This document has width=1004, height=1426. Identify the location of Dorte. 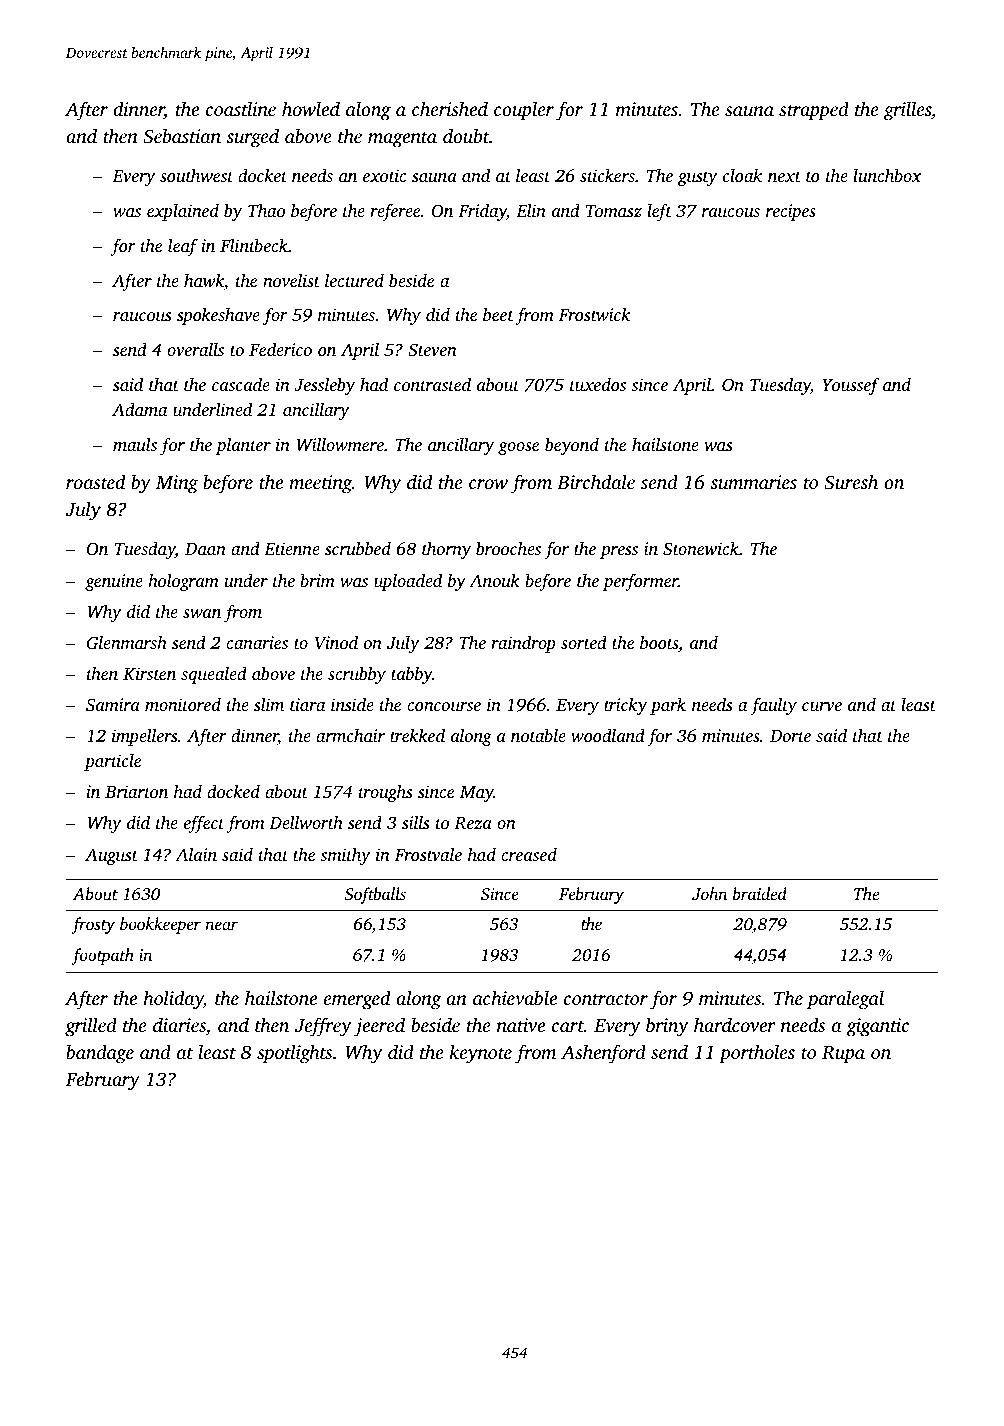
(790, 736).
